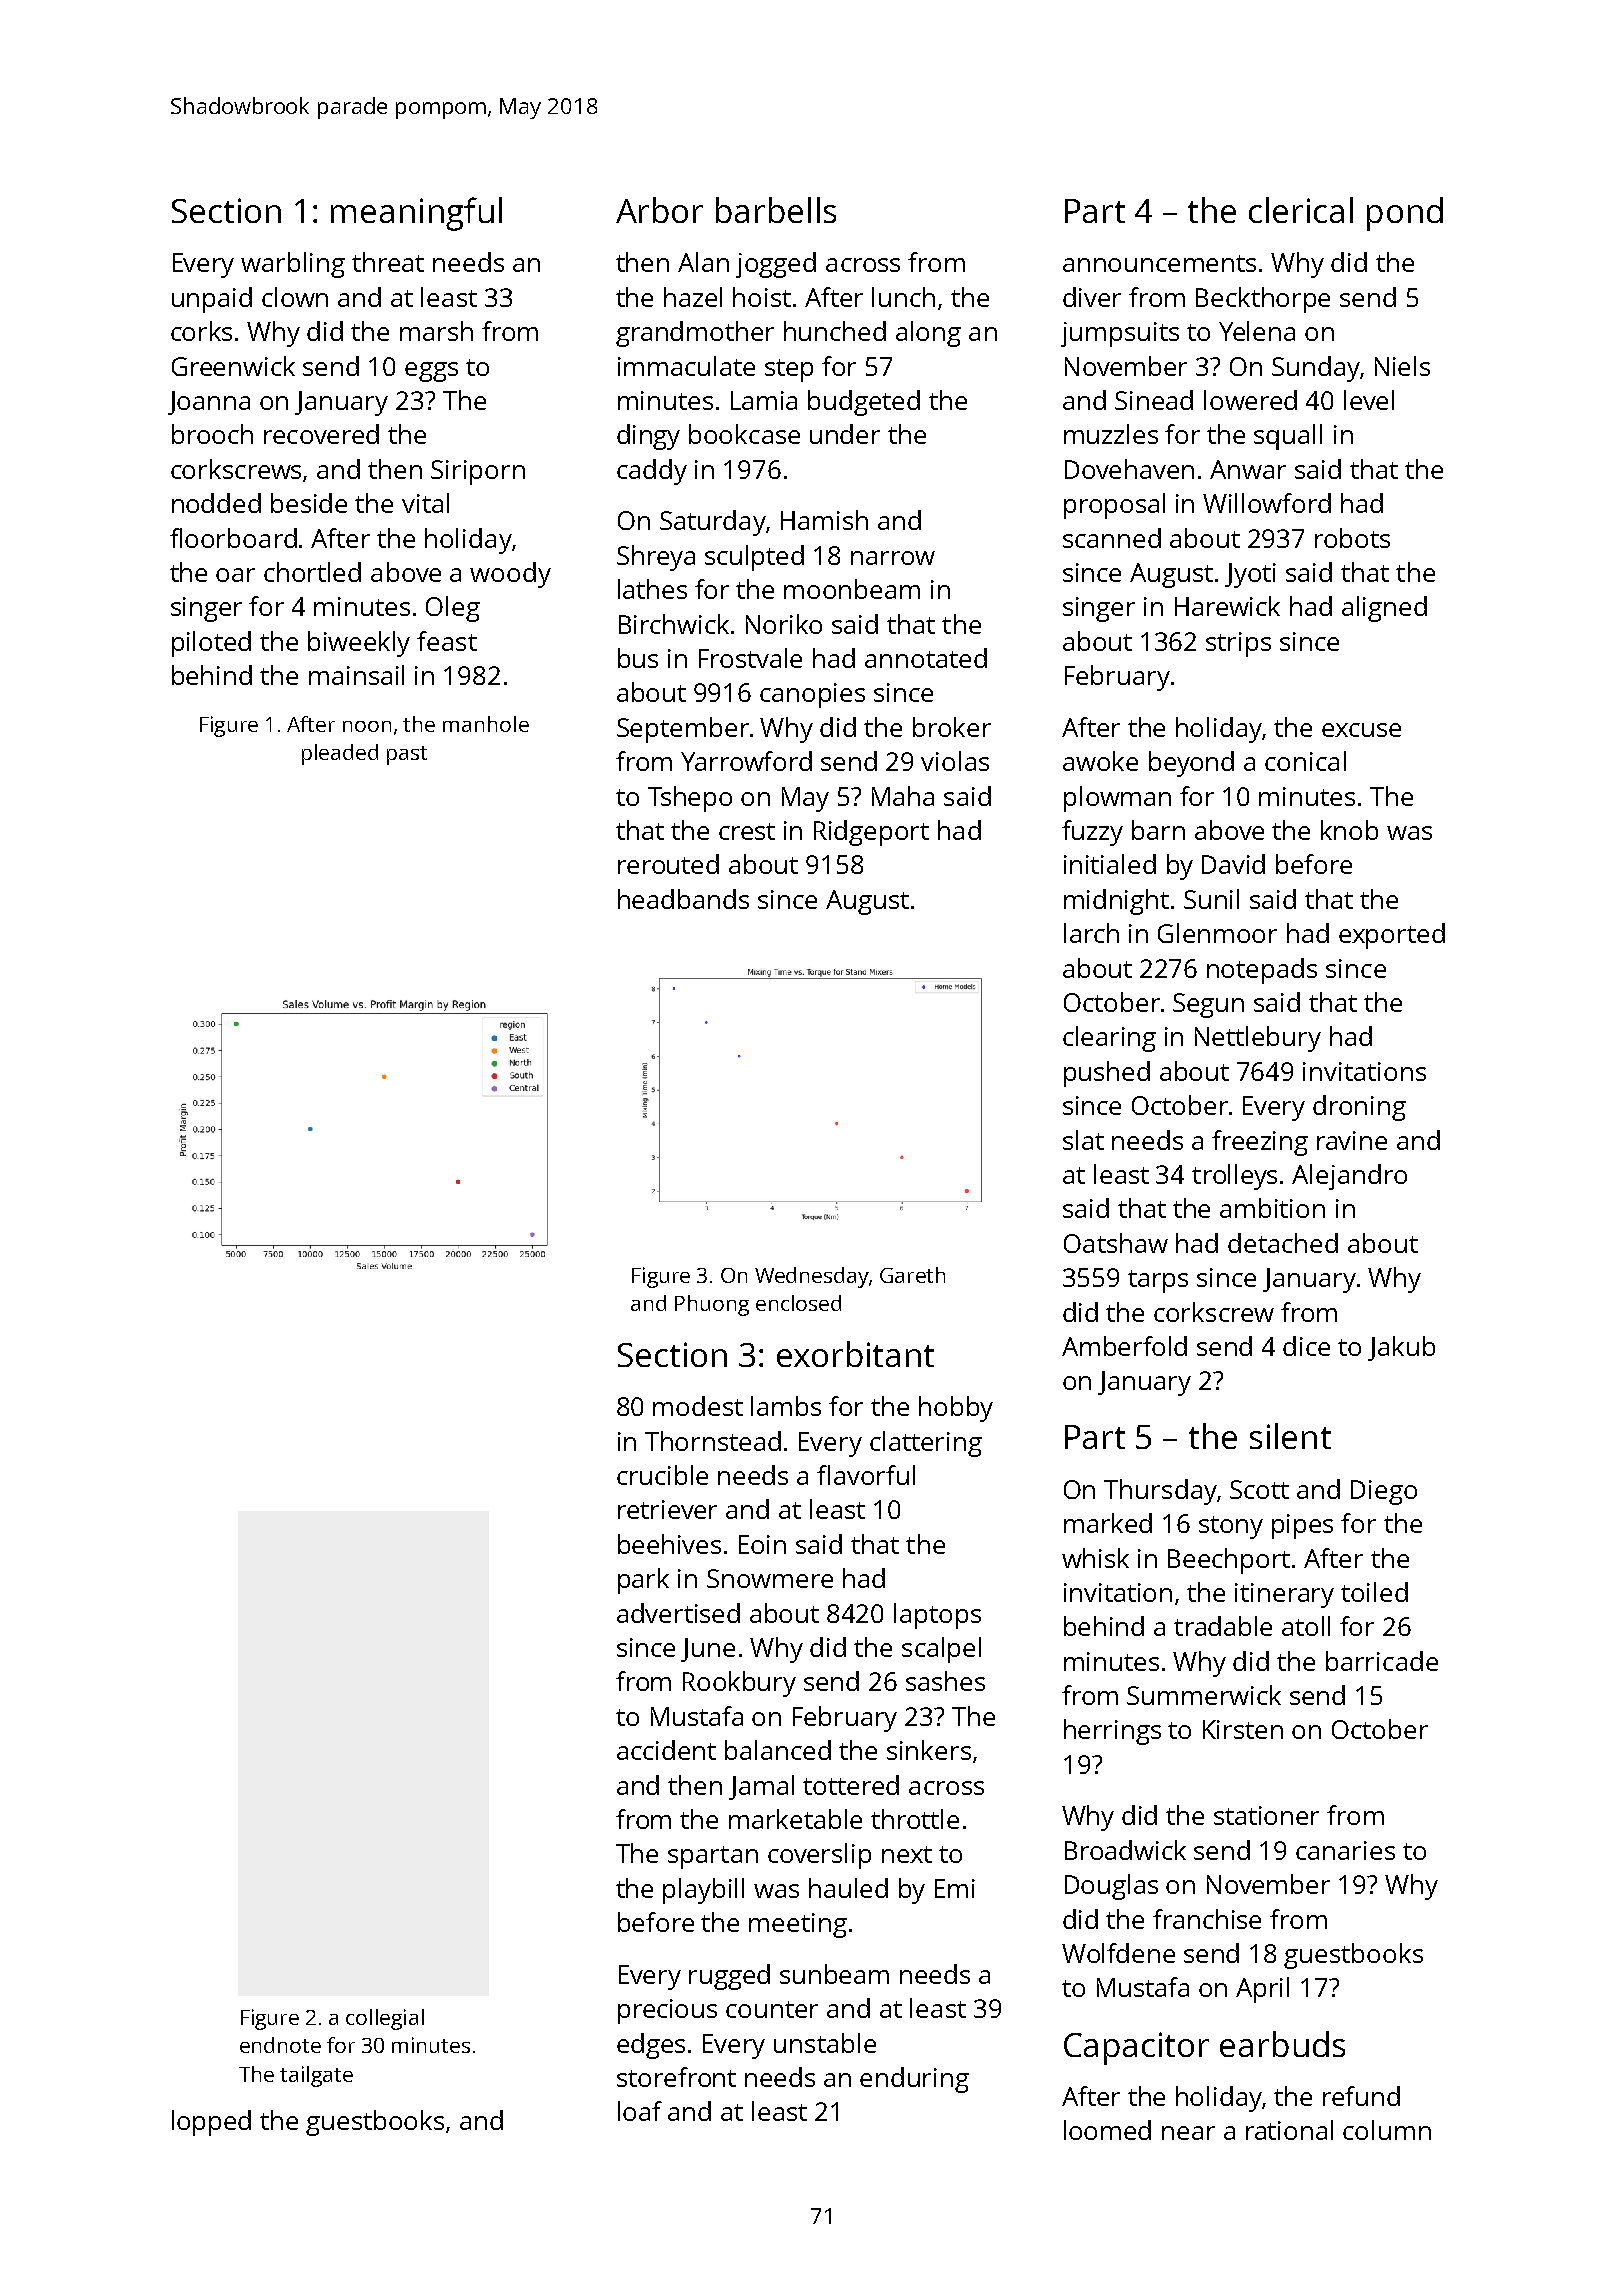 This screenshot has width=1620, height=2292. What do you see at coordinates (1100, 761) in the screenshot?
I see `awoke` at bounding box center [1100, 761].
